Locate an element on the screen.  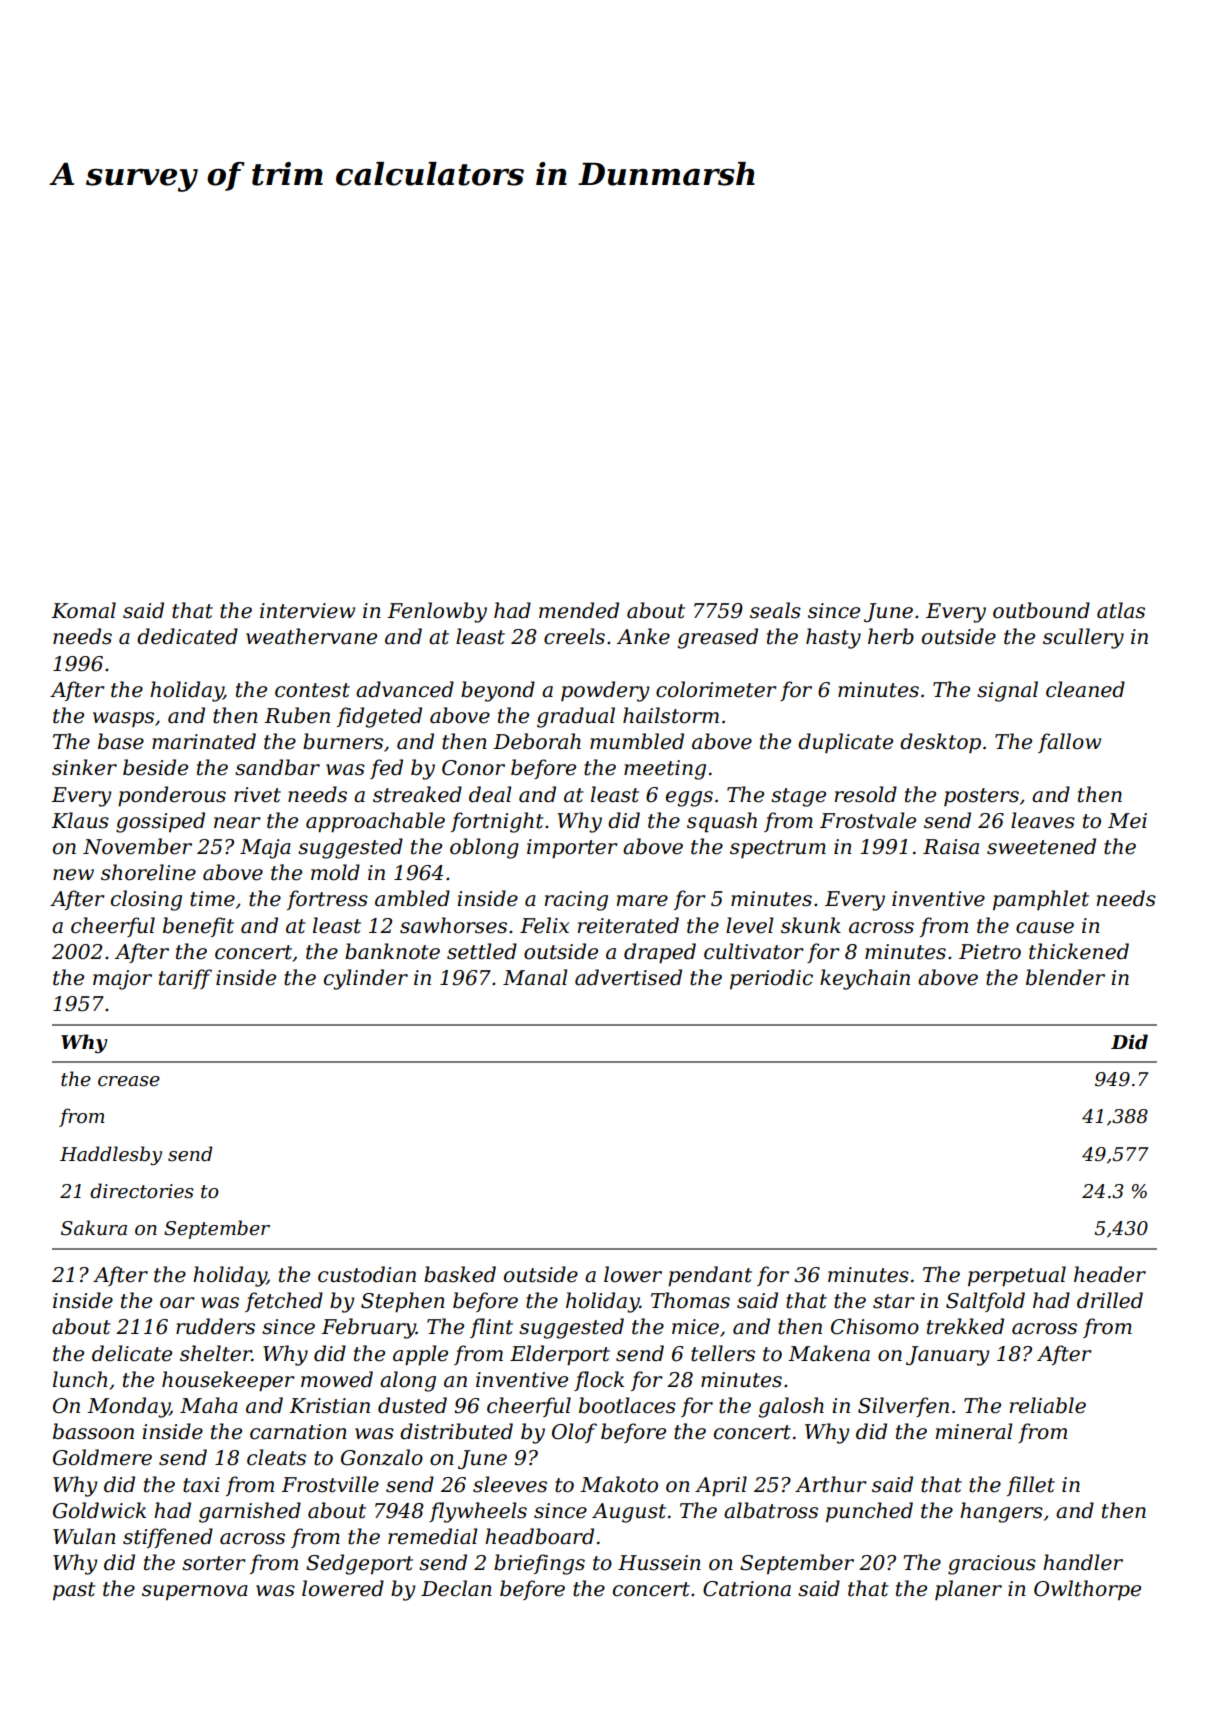
January is located at coordinates (947, 1356).
